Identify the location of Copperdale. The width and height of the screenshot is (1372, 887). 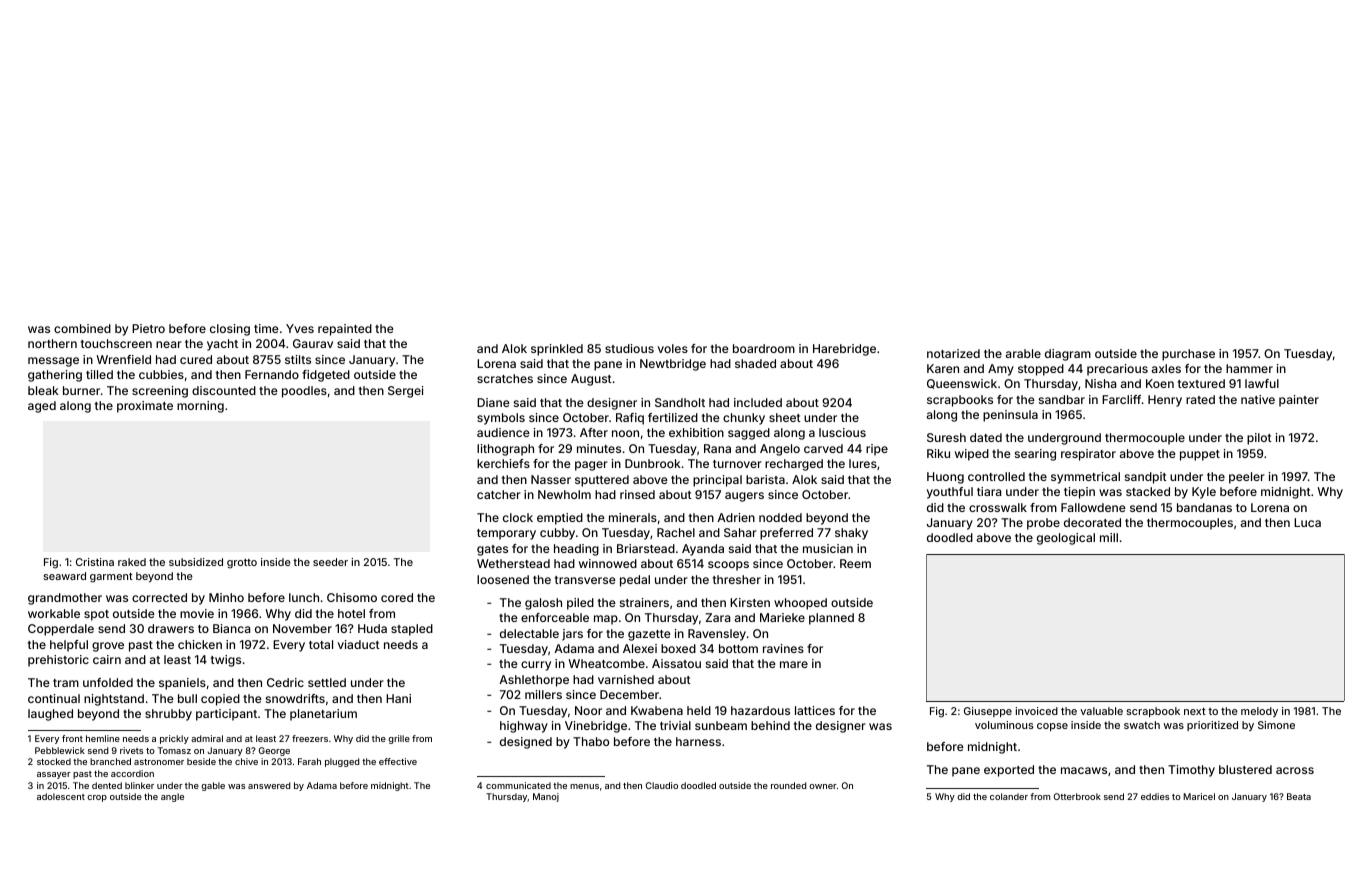
(61, 630).
